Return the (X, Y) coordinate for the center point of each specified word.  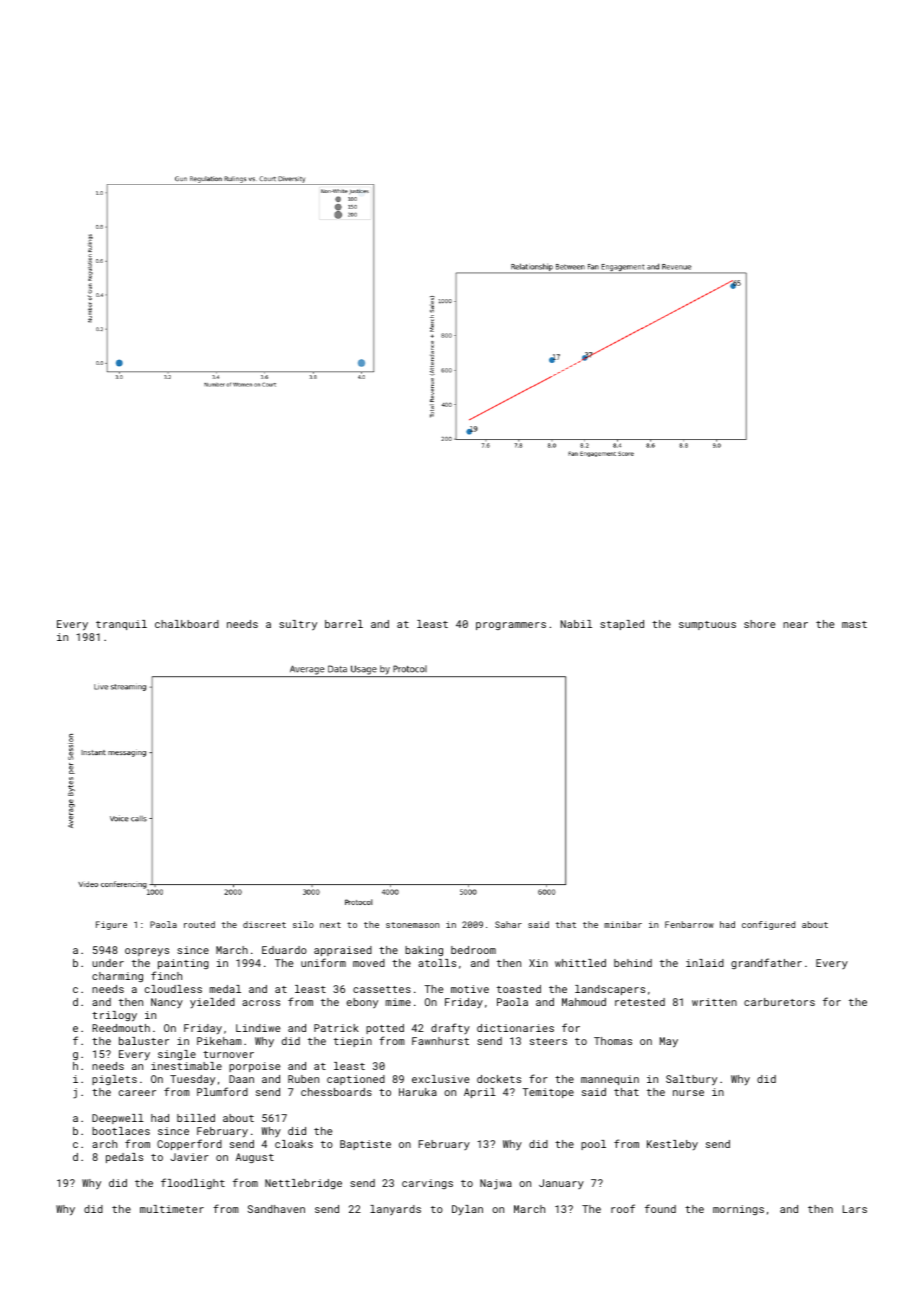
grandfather (766, 963)
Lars (855, 1209)
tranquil (121, 625)
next (330, 925)
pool (593, 1145)
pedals (124, 1158)
